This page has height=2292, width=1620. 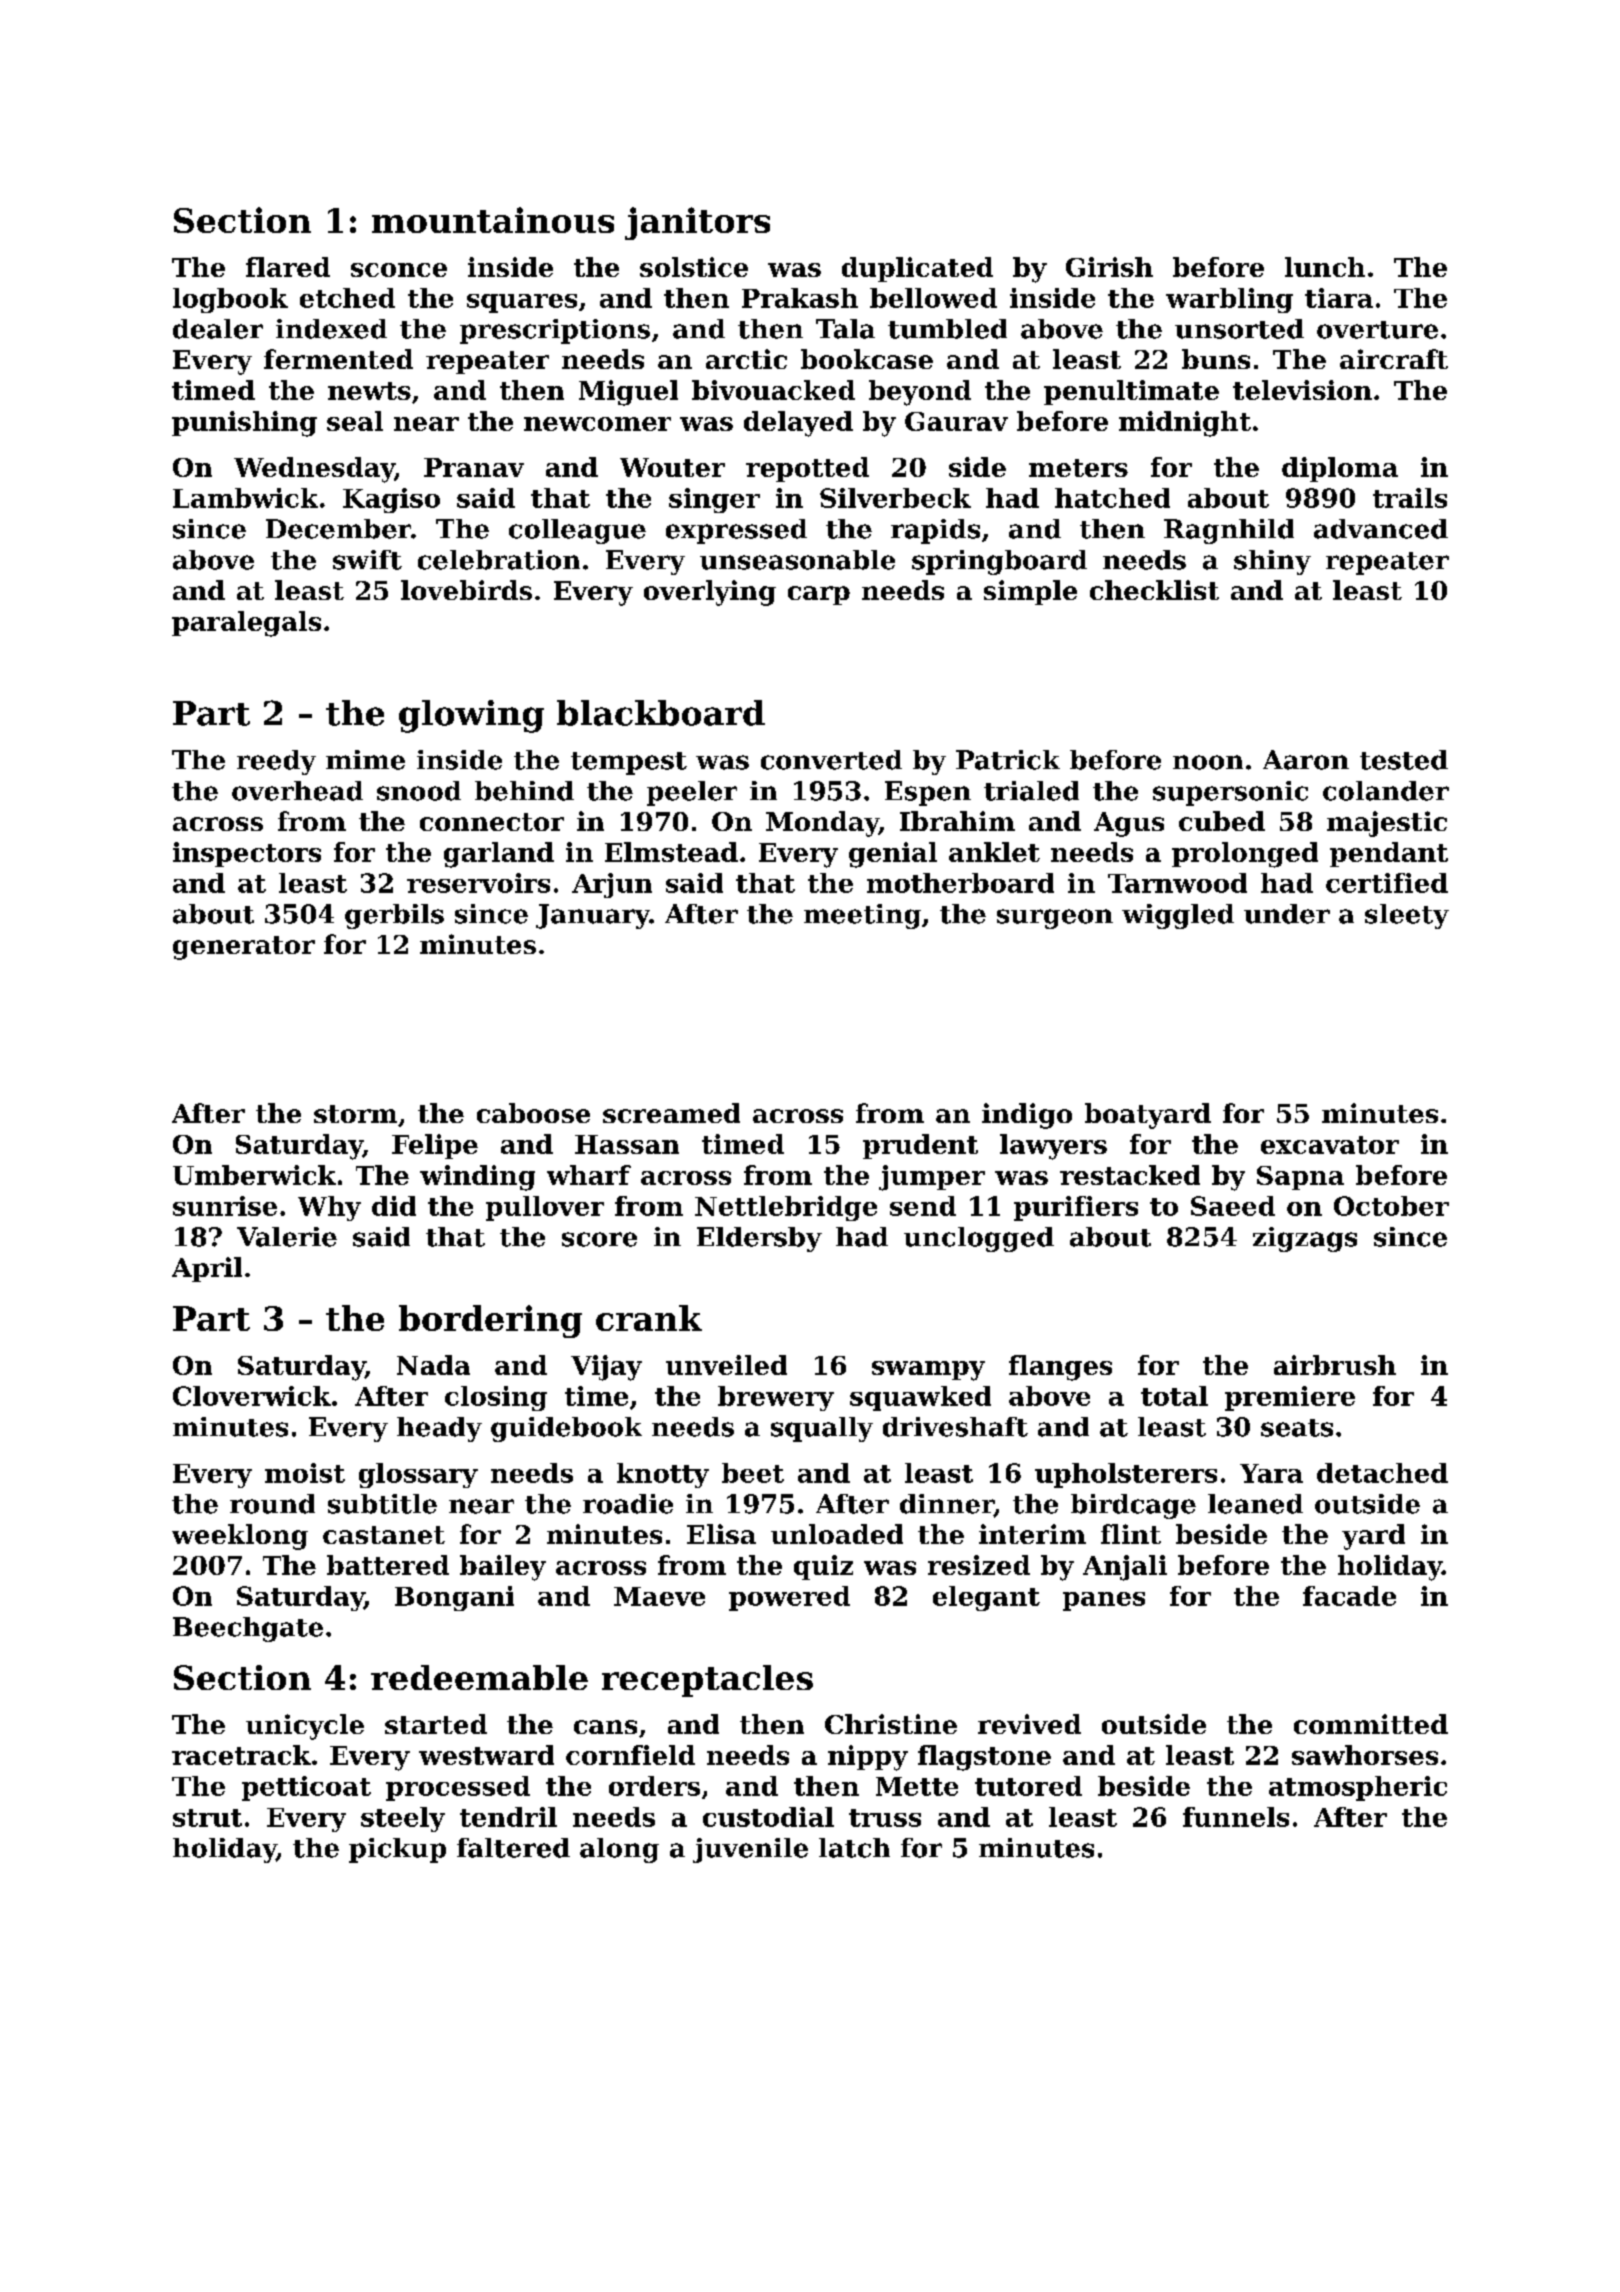 I want to click on inspectors, so click(x=247, y=854).
